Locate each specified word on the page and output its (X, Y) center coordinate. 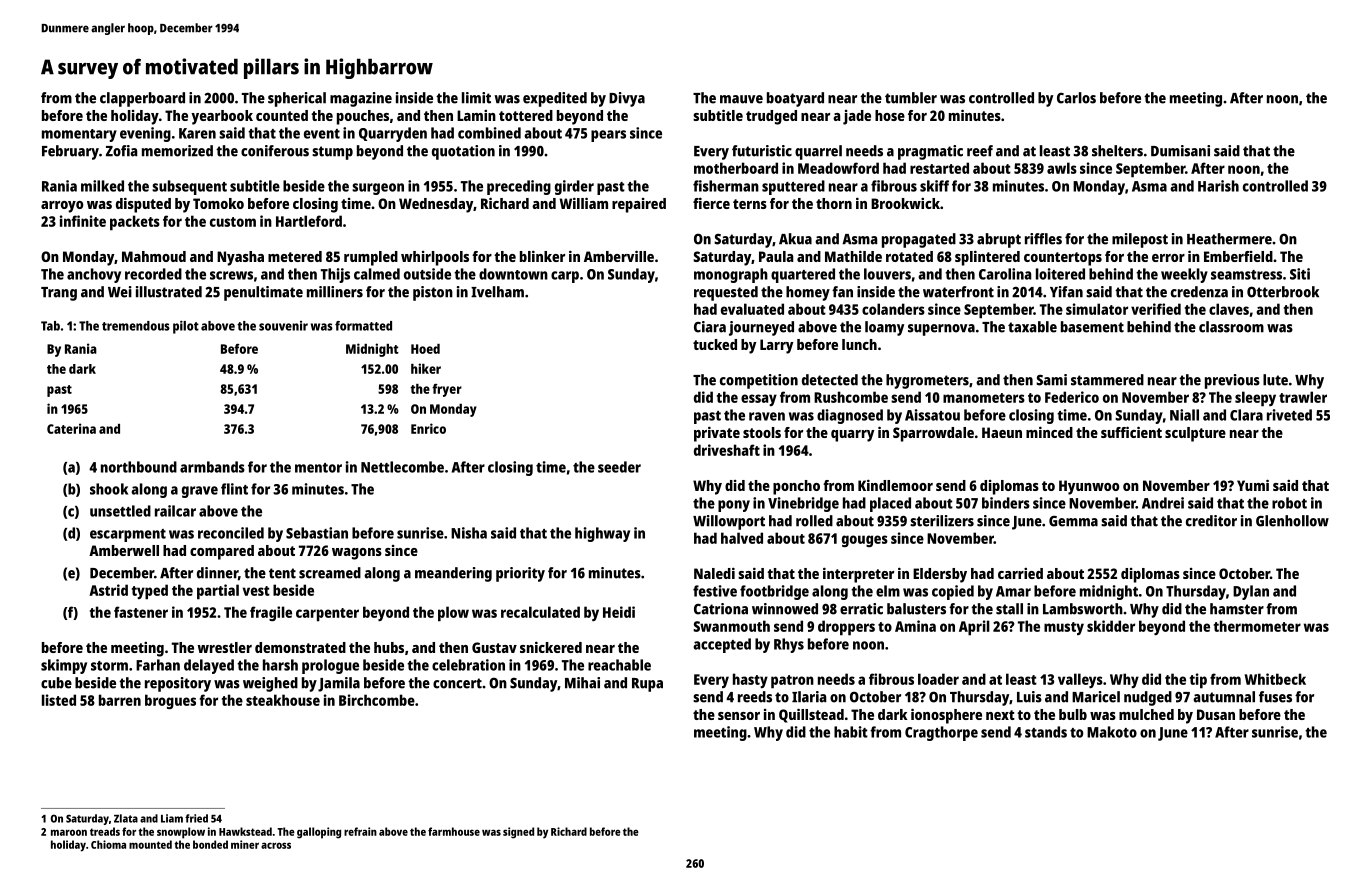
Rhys (789, 645)
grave (200, 492)
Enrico (428, 428)
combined (489, 133)
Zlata (126, 818)
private (717, 434)
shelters (1117, 151)
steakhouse (283, 700)
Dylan (1251, 592)
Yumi (1253, 485)
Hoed (425, 349)
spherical (297, 99)
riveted (1289, 415)
